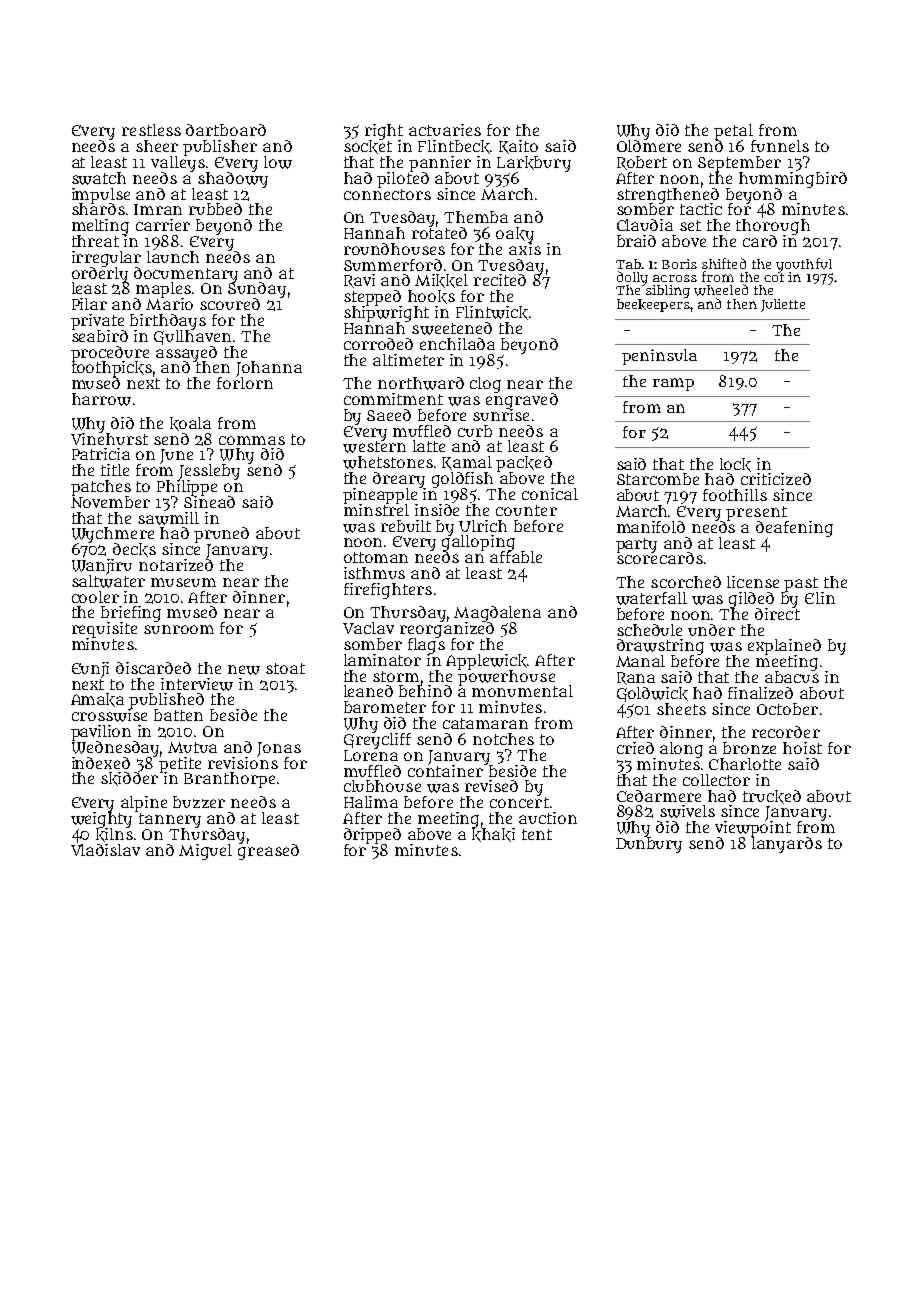  What do you see at coordinates (501, 415) in the document?
I see `sunrise` at bounding box center [501, 415].
